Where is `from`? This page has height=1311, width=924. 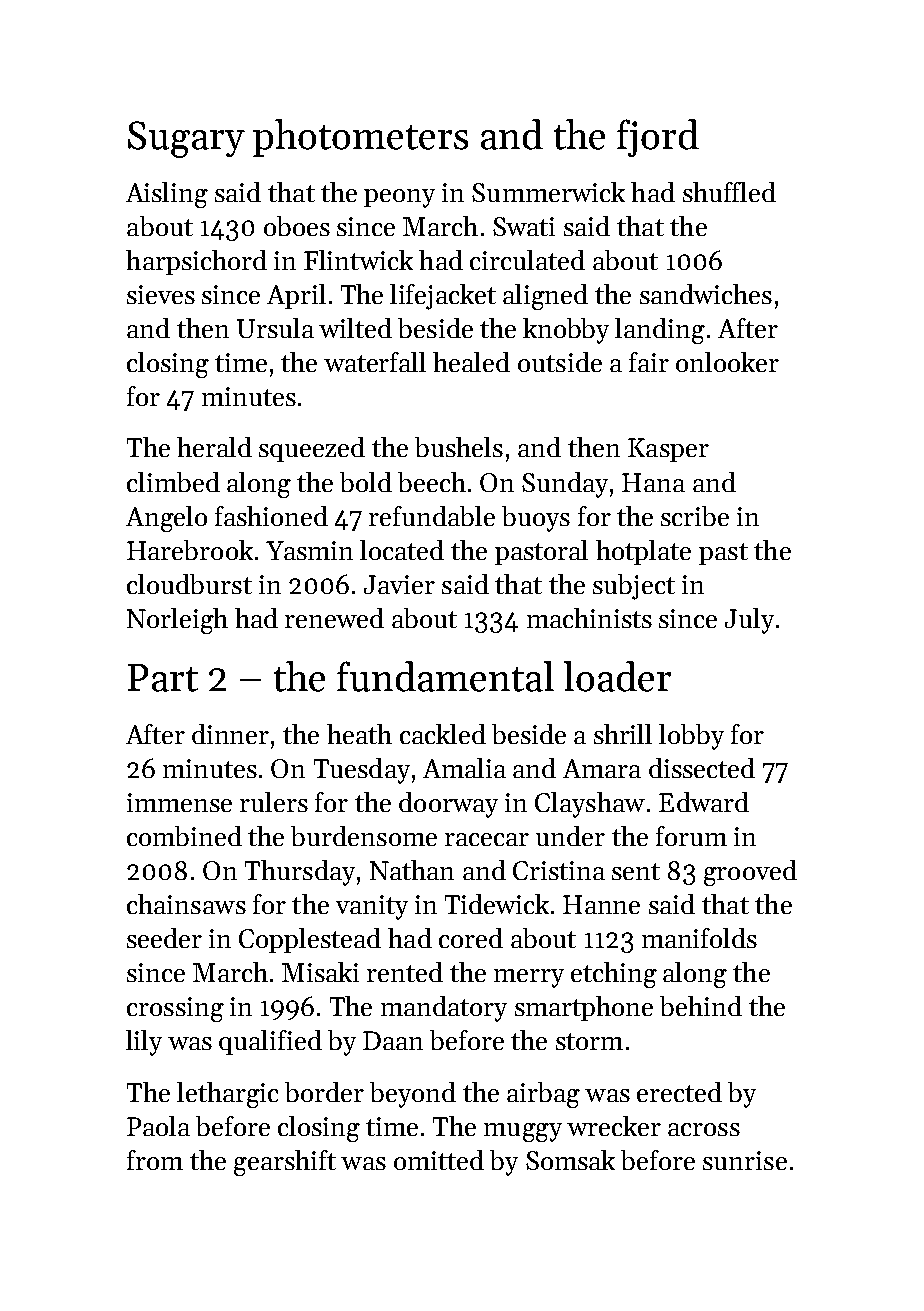 from is located at coordinates (155, 1160).
